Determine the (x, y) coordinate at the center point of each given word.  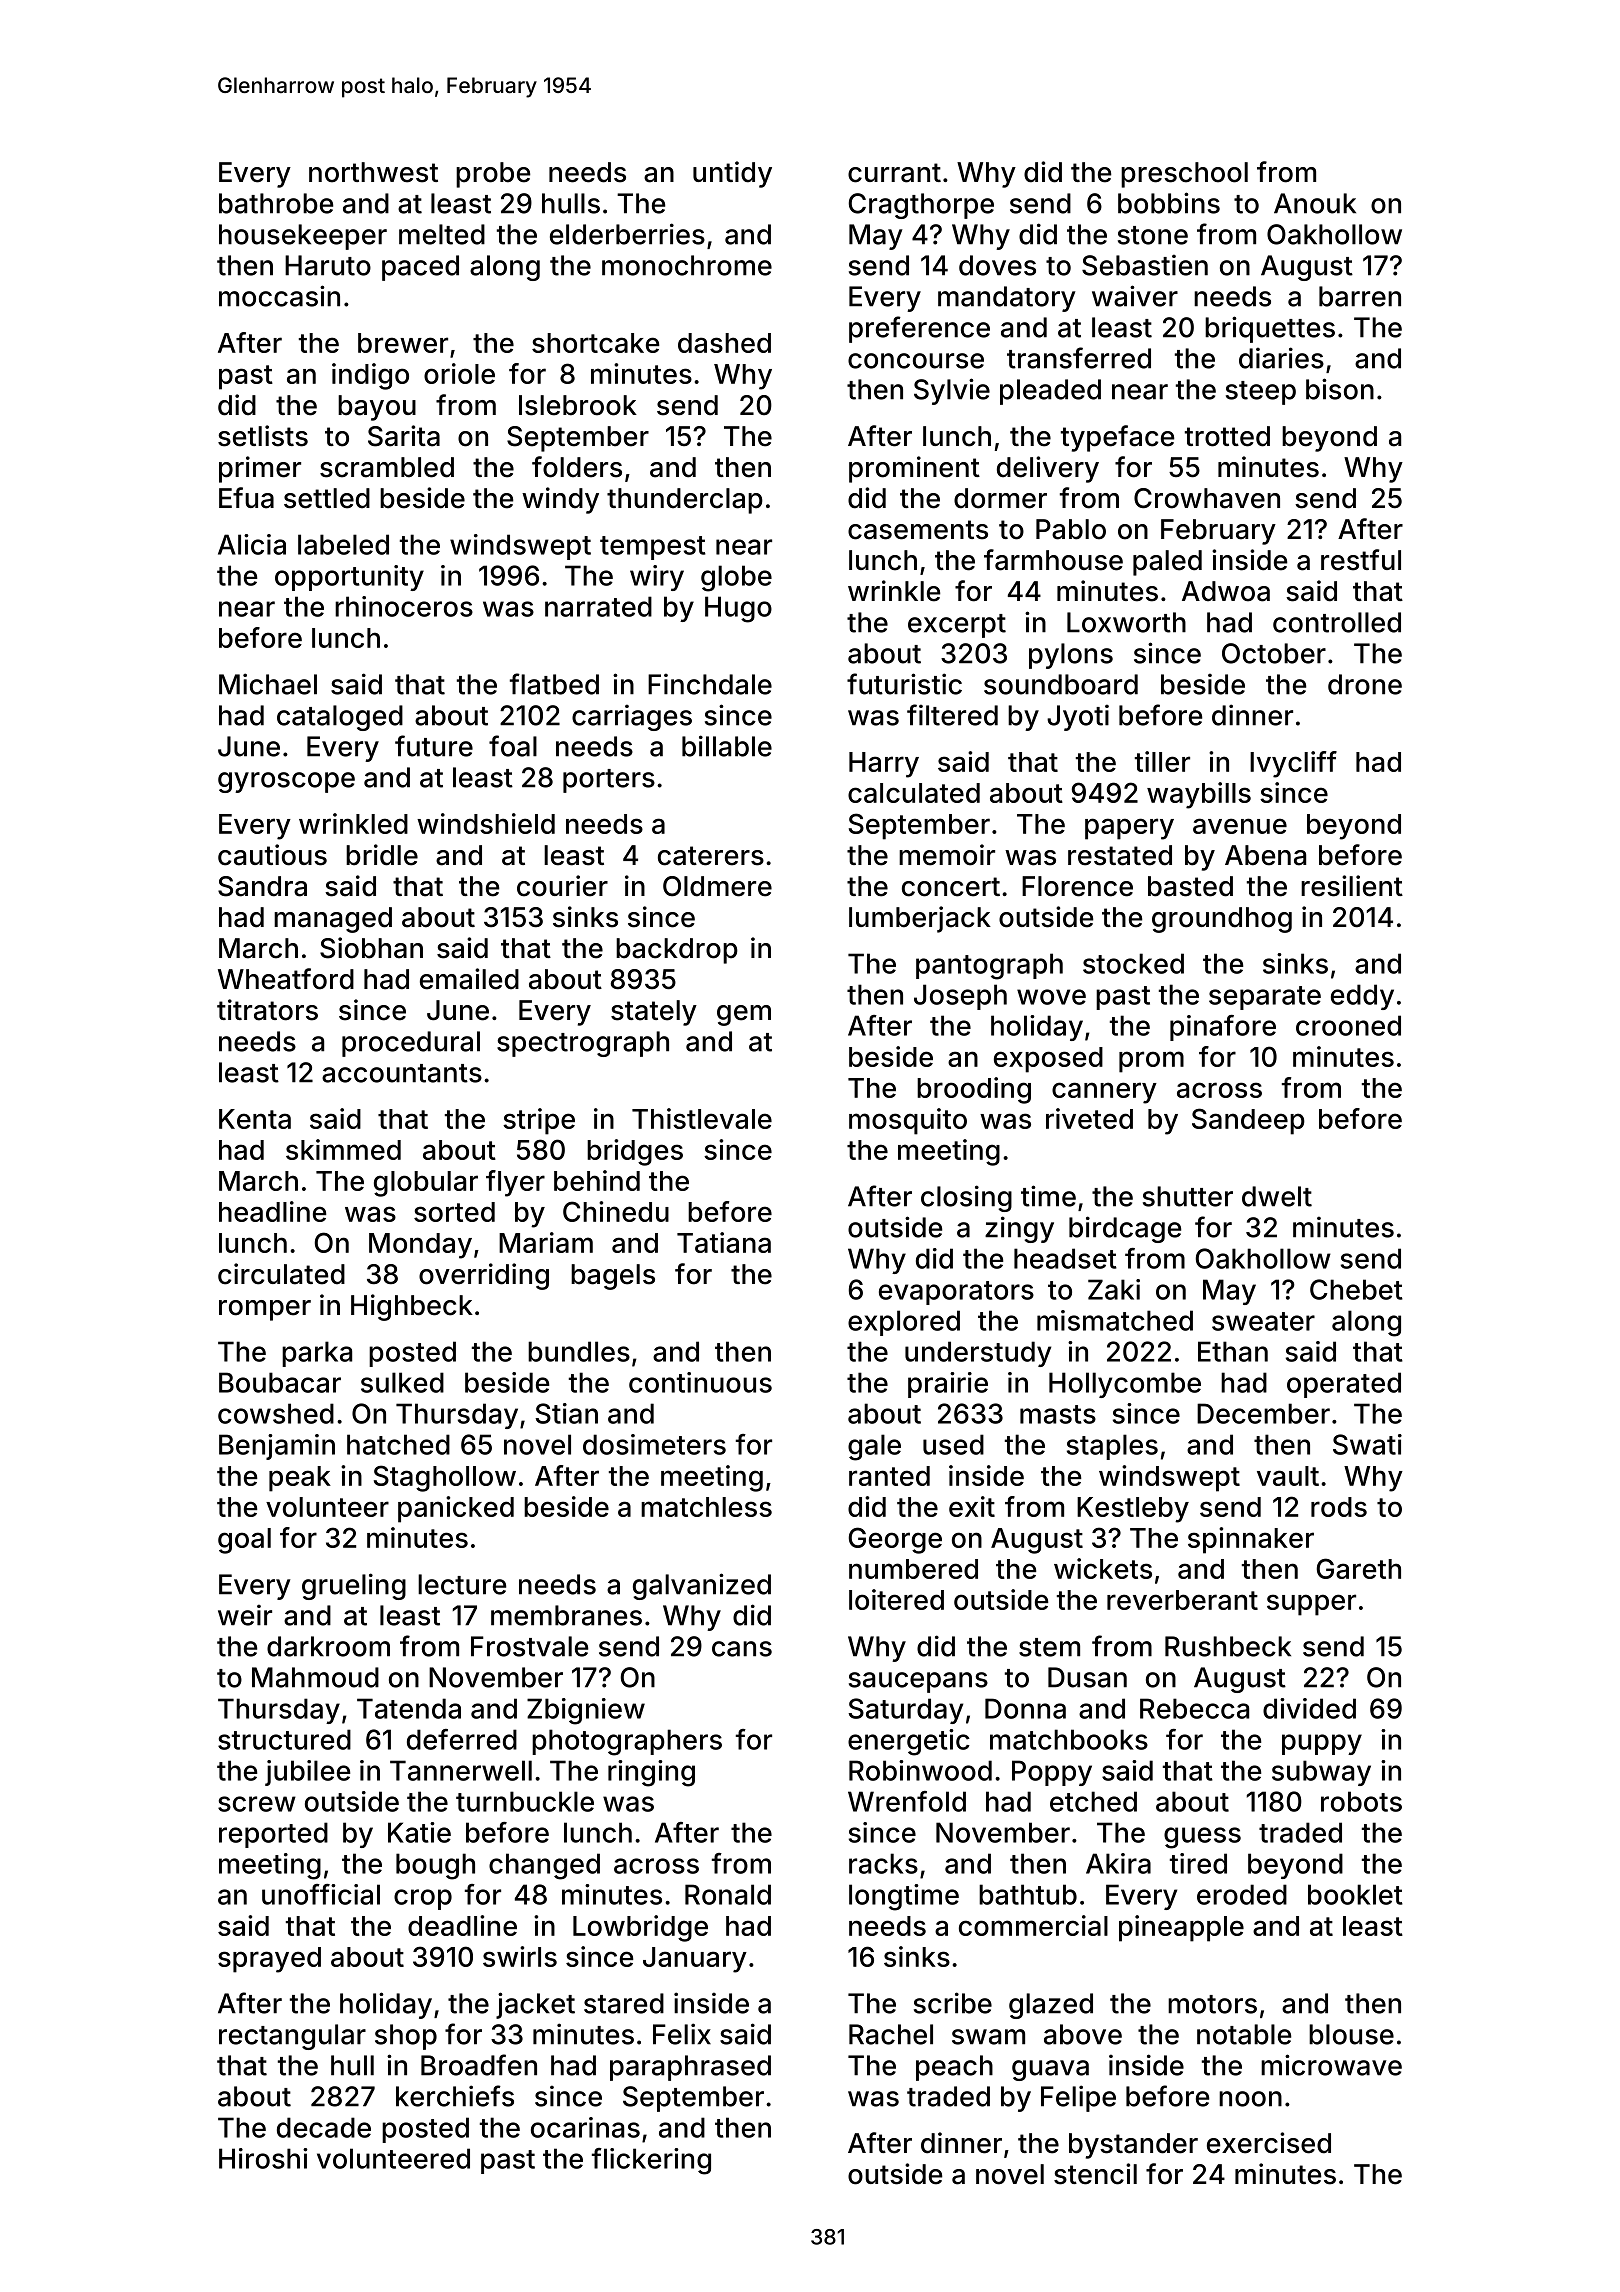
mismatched (1115, 1320)
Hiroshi (263, 2158)
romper (265, 1310)
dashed (724, 343)
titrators (267, 1010)
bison (1340, 389)
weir (245, 1615)
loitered (896, 1599)
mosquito (908, 1121)
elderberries (627, 234)
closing (966, 1198)
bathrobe (276, 203)
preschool (1184, 175)
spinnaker (1251, 1540)
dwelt (1277, 1196)
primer (260, 469)
